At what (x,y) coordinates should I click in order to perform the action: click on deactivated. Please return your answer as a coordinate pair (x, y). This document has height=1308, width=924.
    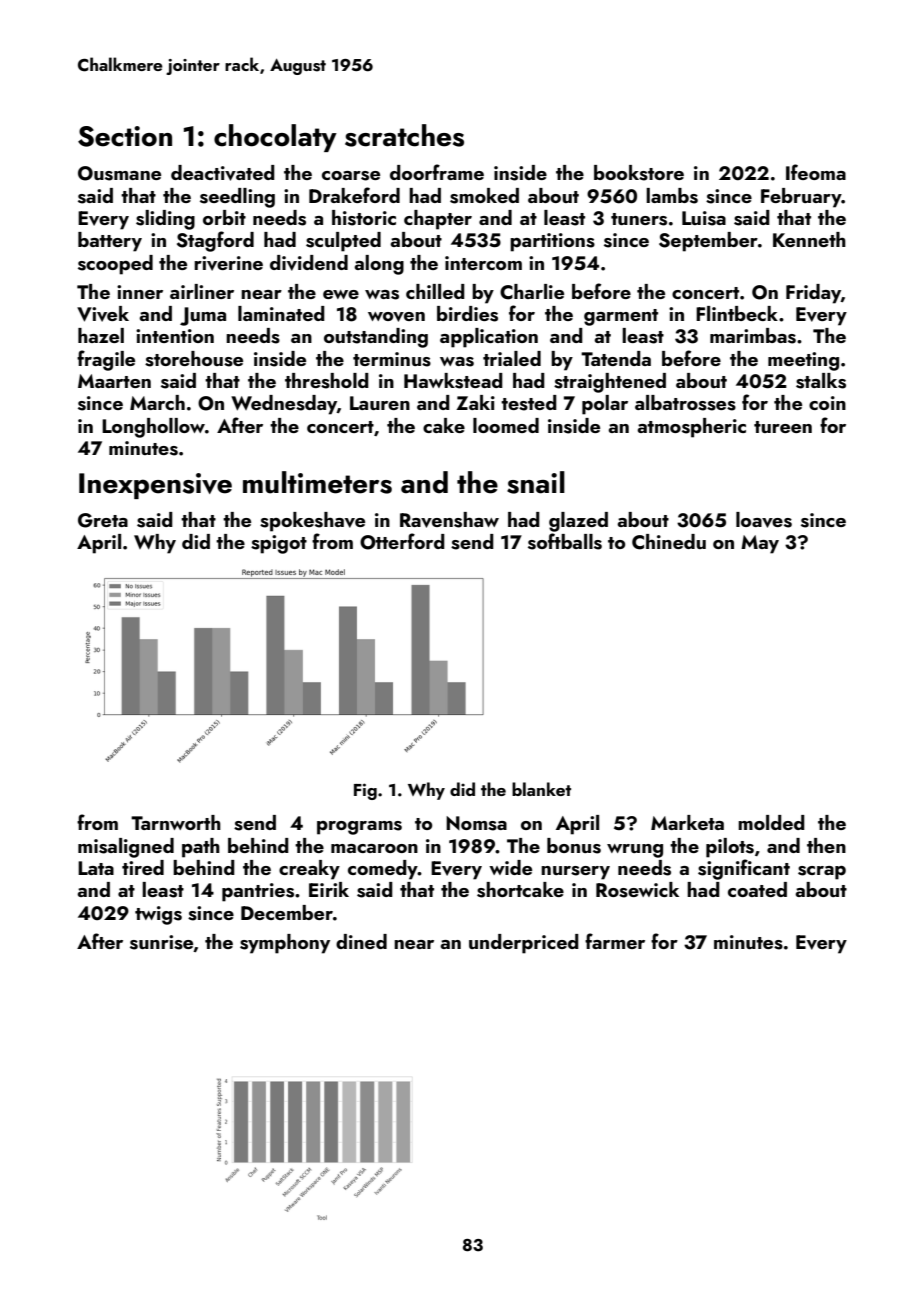
    Looking at the image, I should click on (223, 173).
